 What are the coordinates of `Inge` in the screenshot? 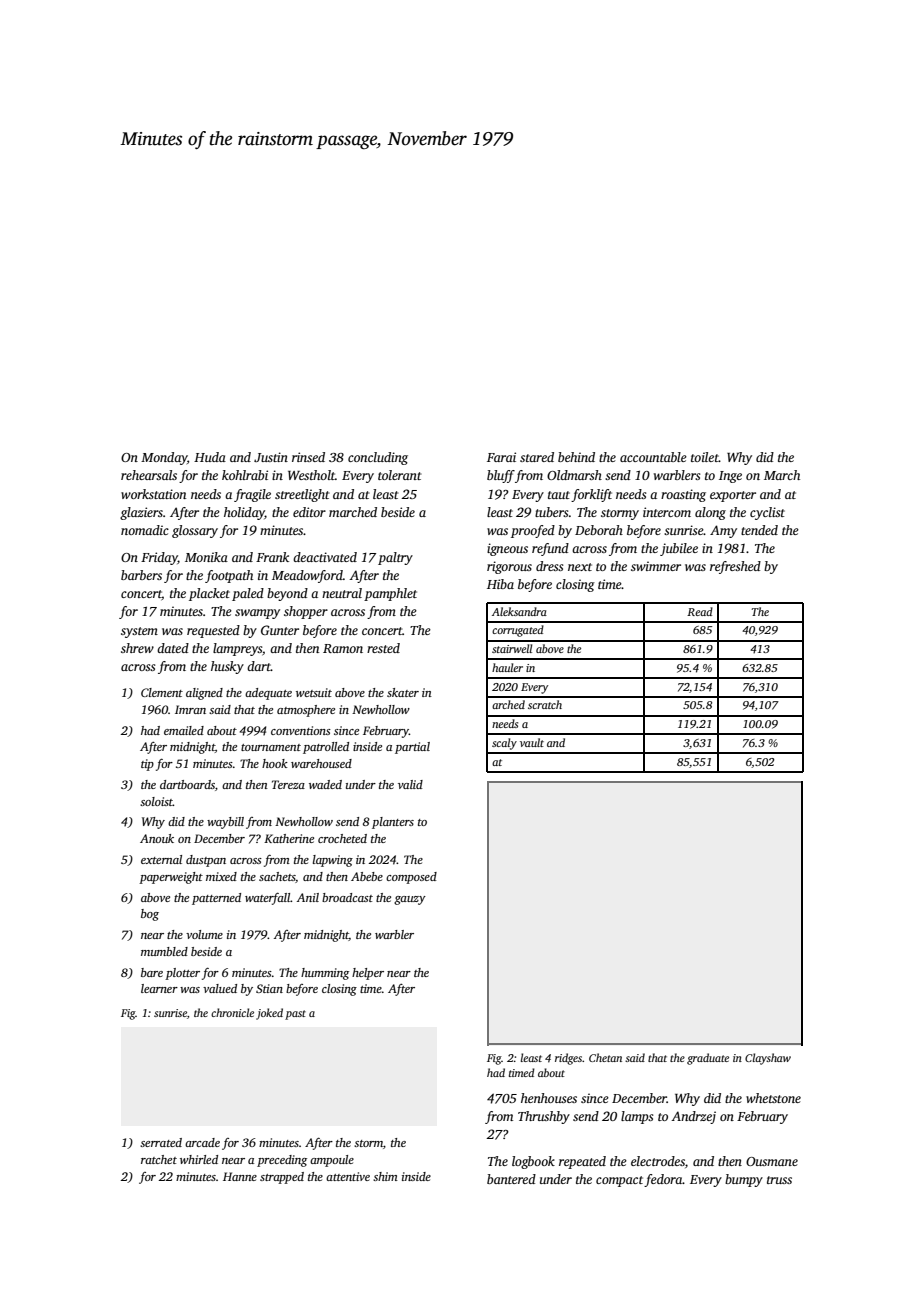 It's located at (730, 477).
